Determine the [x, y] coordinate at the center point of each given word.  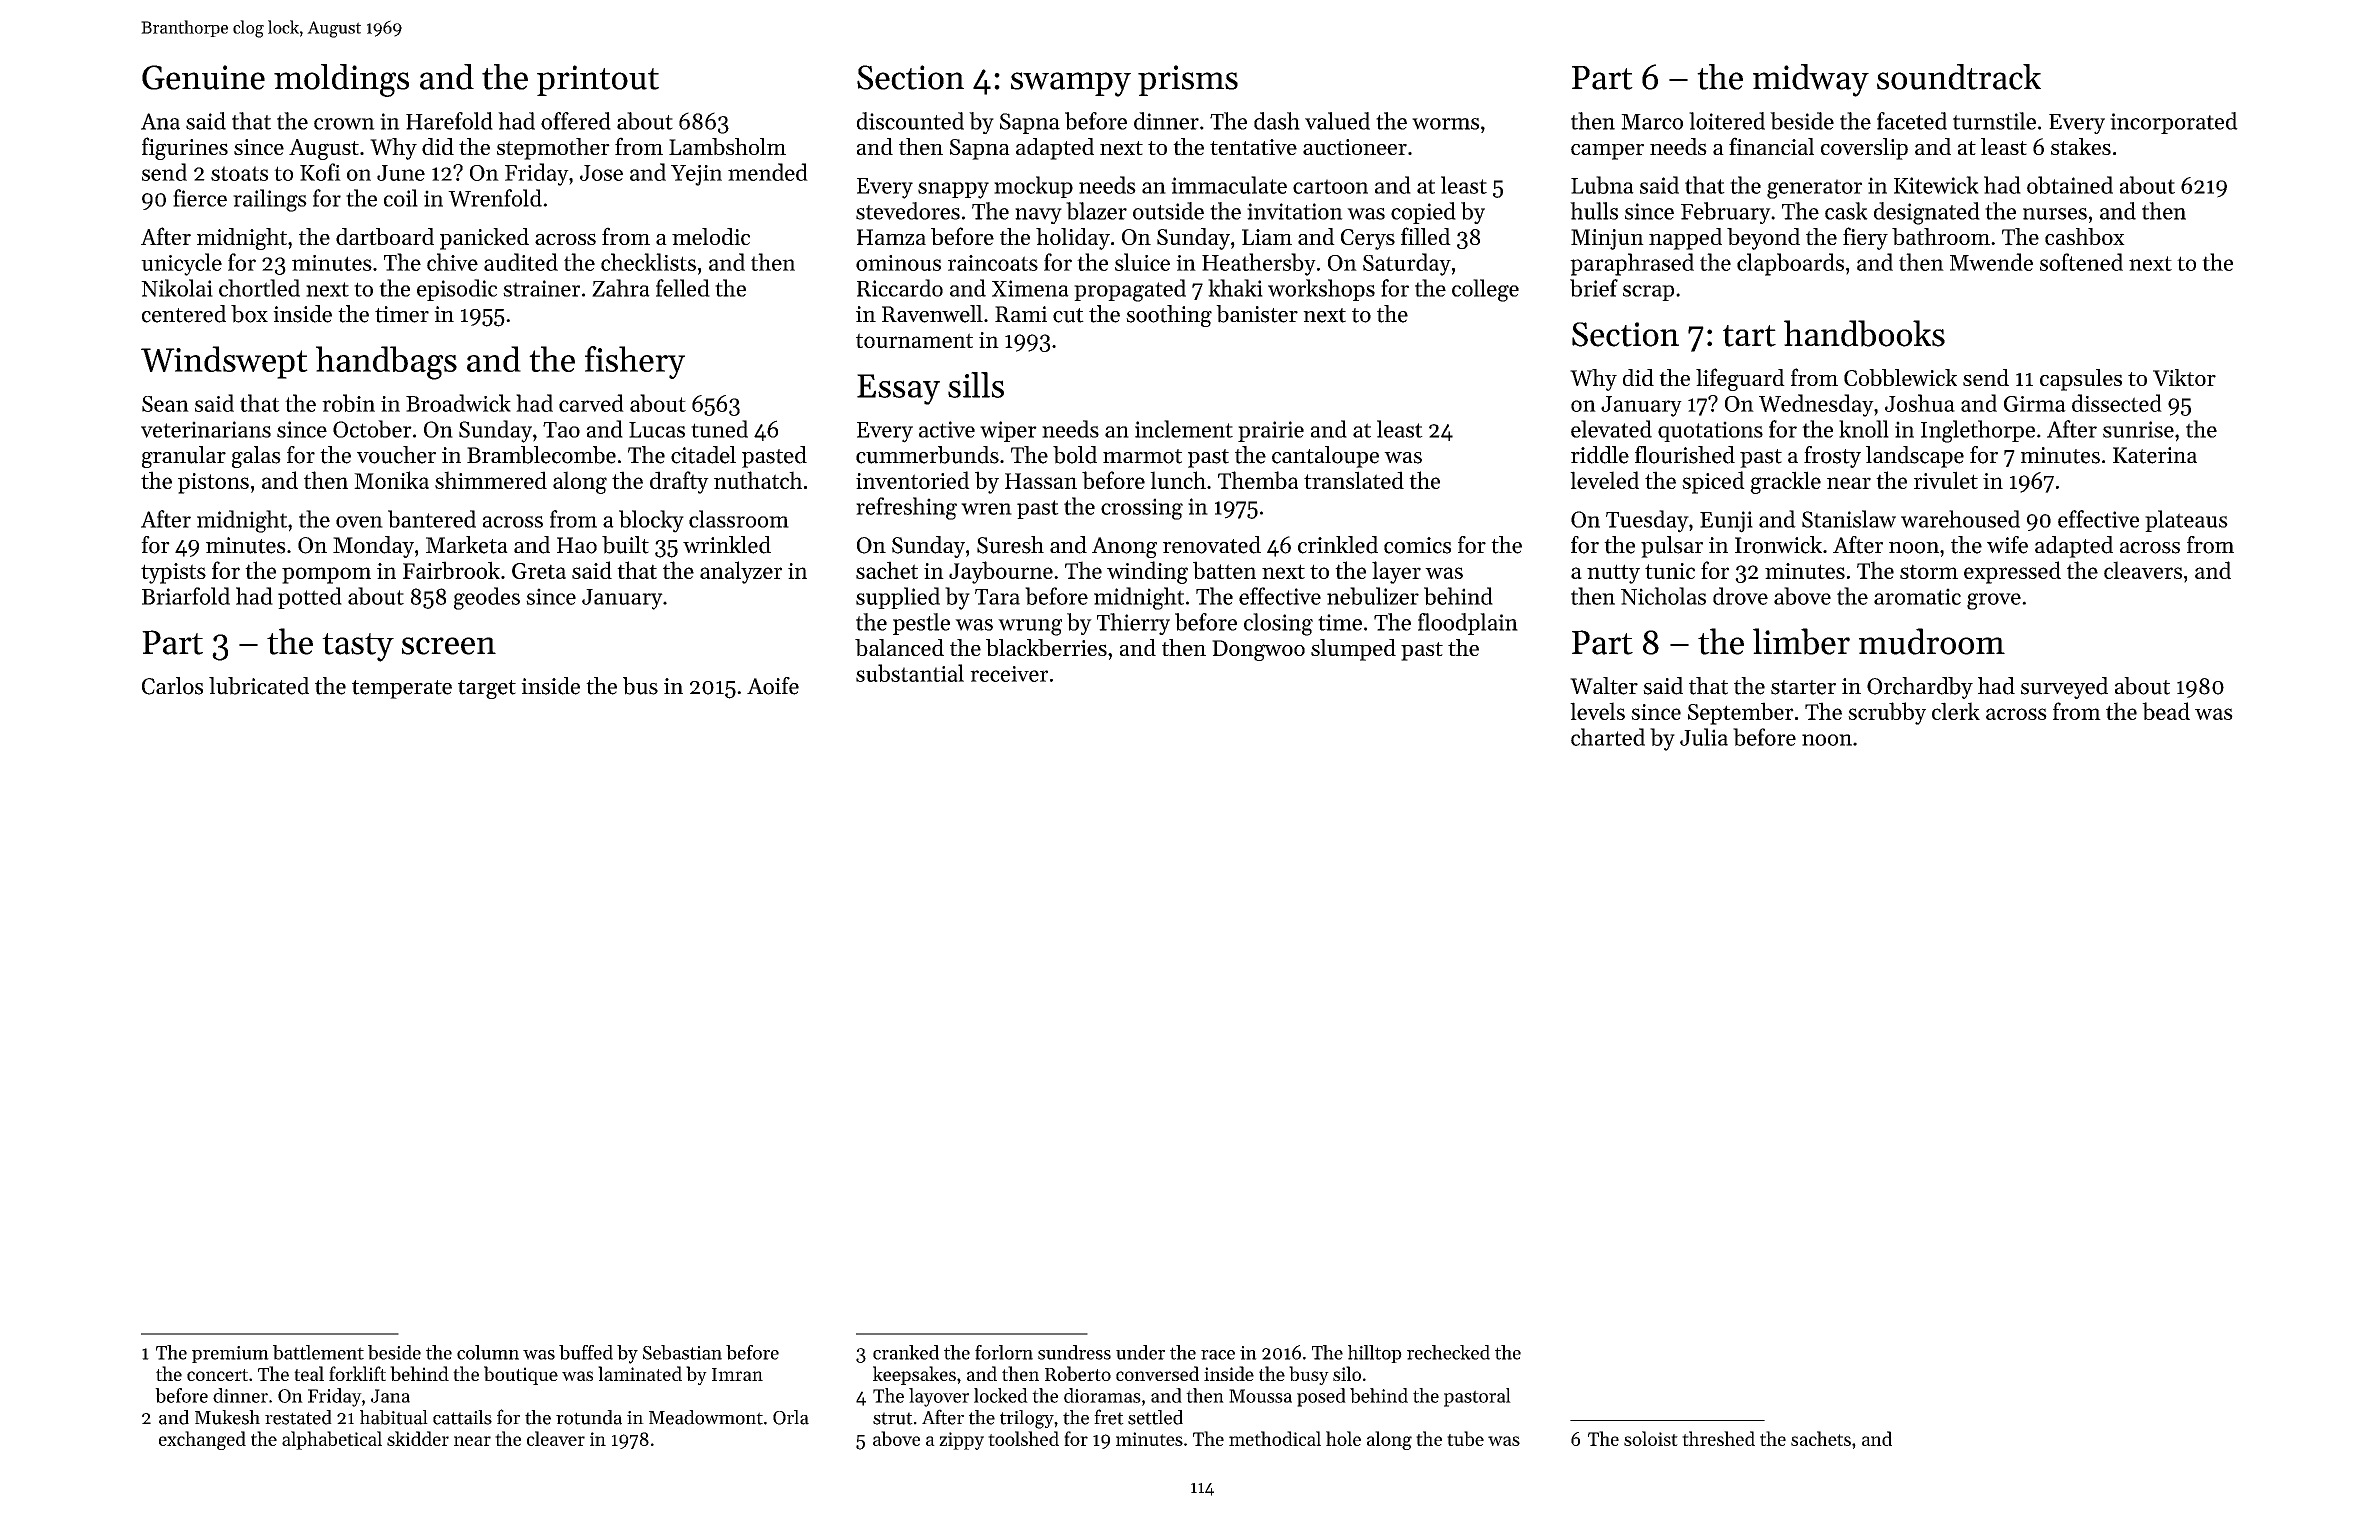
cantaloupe [1325, 457]
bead [2166, 711]
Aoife [773, 686]
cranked [906, 1352]
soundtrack [1959, 77]
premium [230, 1354]
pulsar [1672, 547]
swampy [1071, 84]
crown [344, 124]
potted [310, 598]
